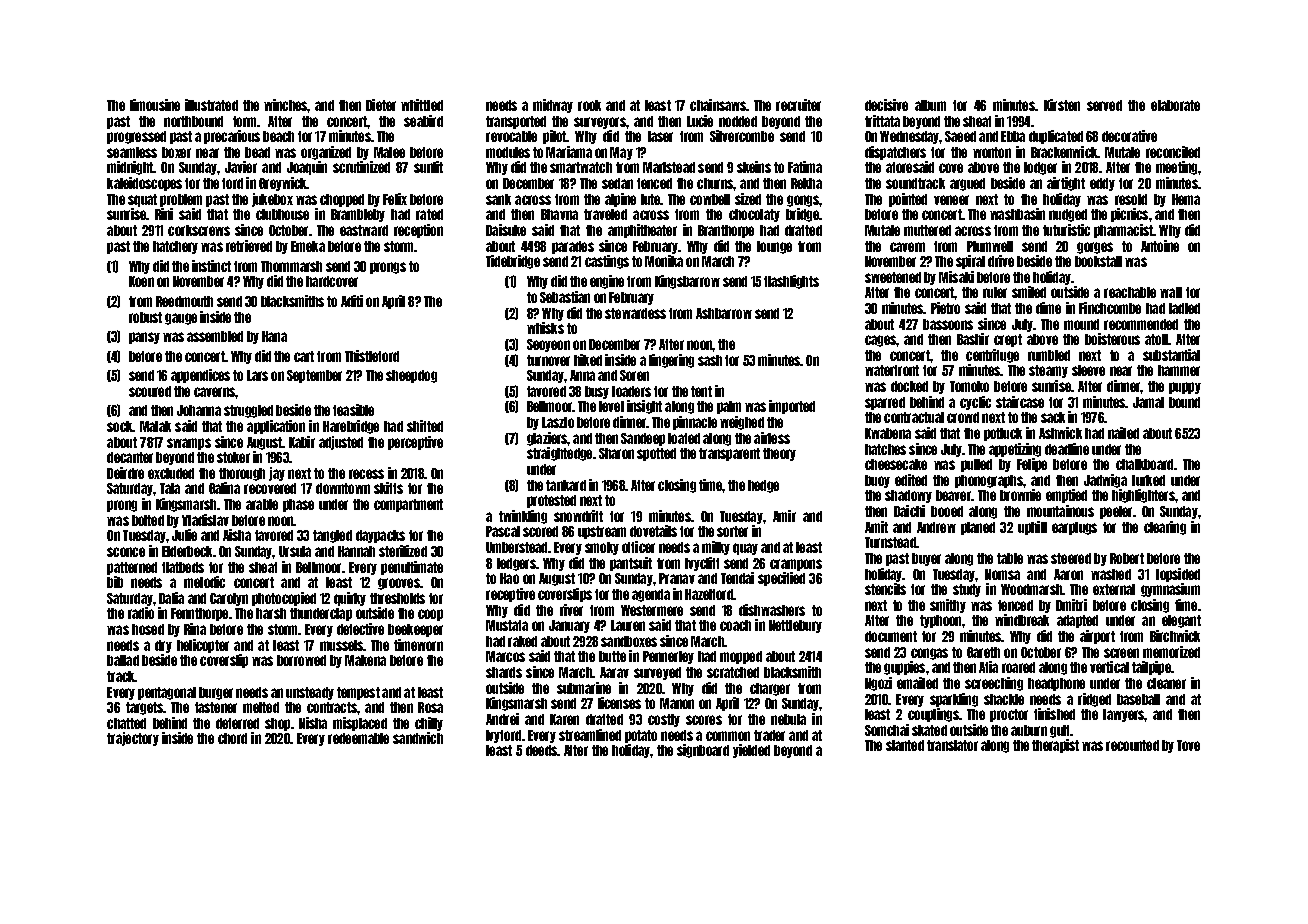 The image size is (1308, 924). What do you see at coordinates (176, 152) in the screenshot?
I see `boxer` at bounding box center [176, 152].
